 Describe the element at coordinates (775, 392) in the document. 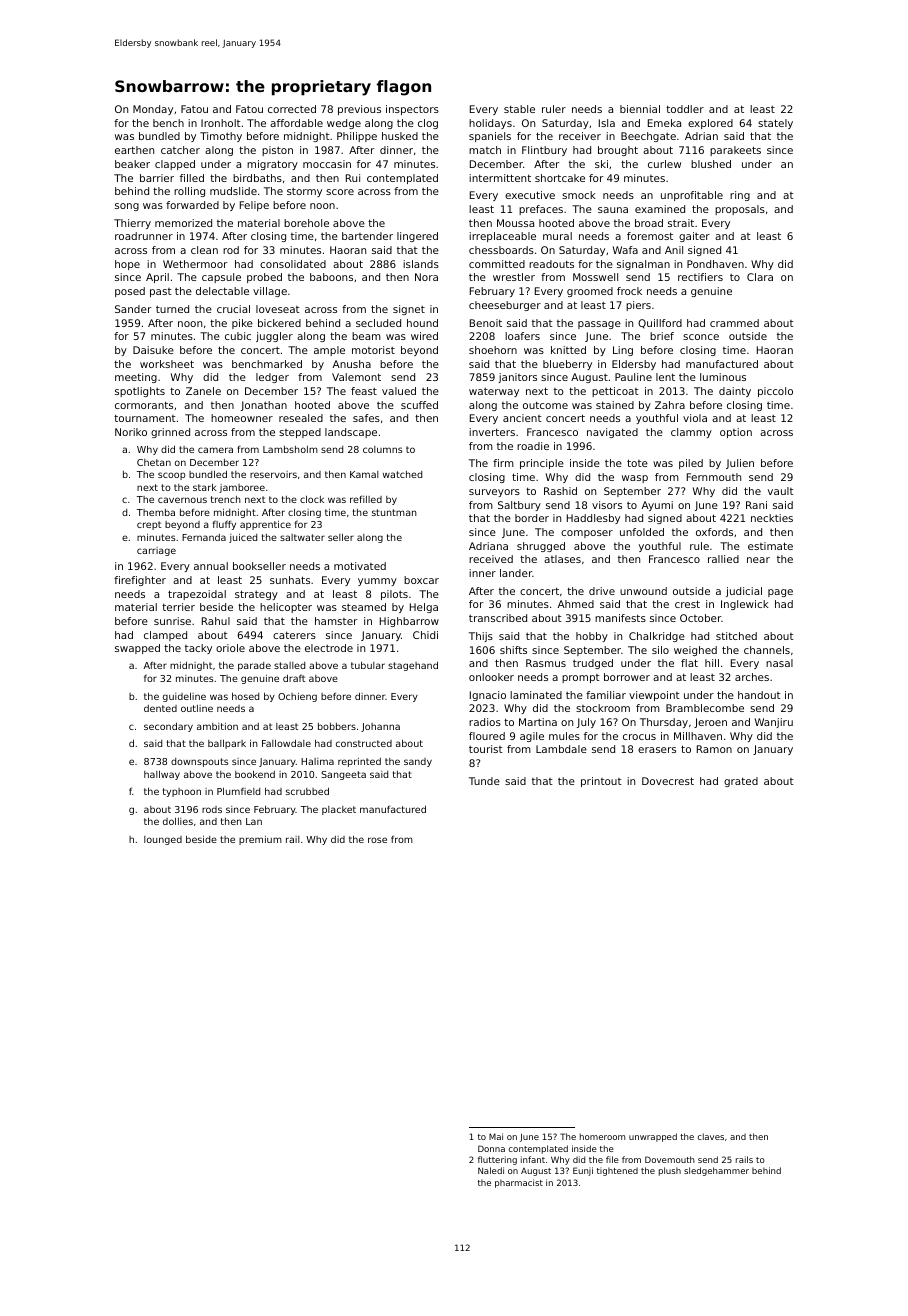

I see `piccolo` at that location.
